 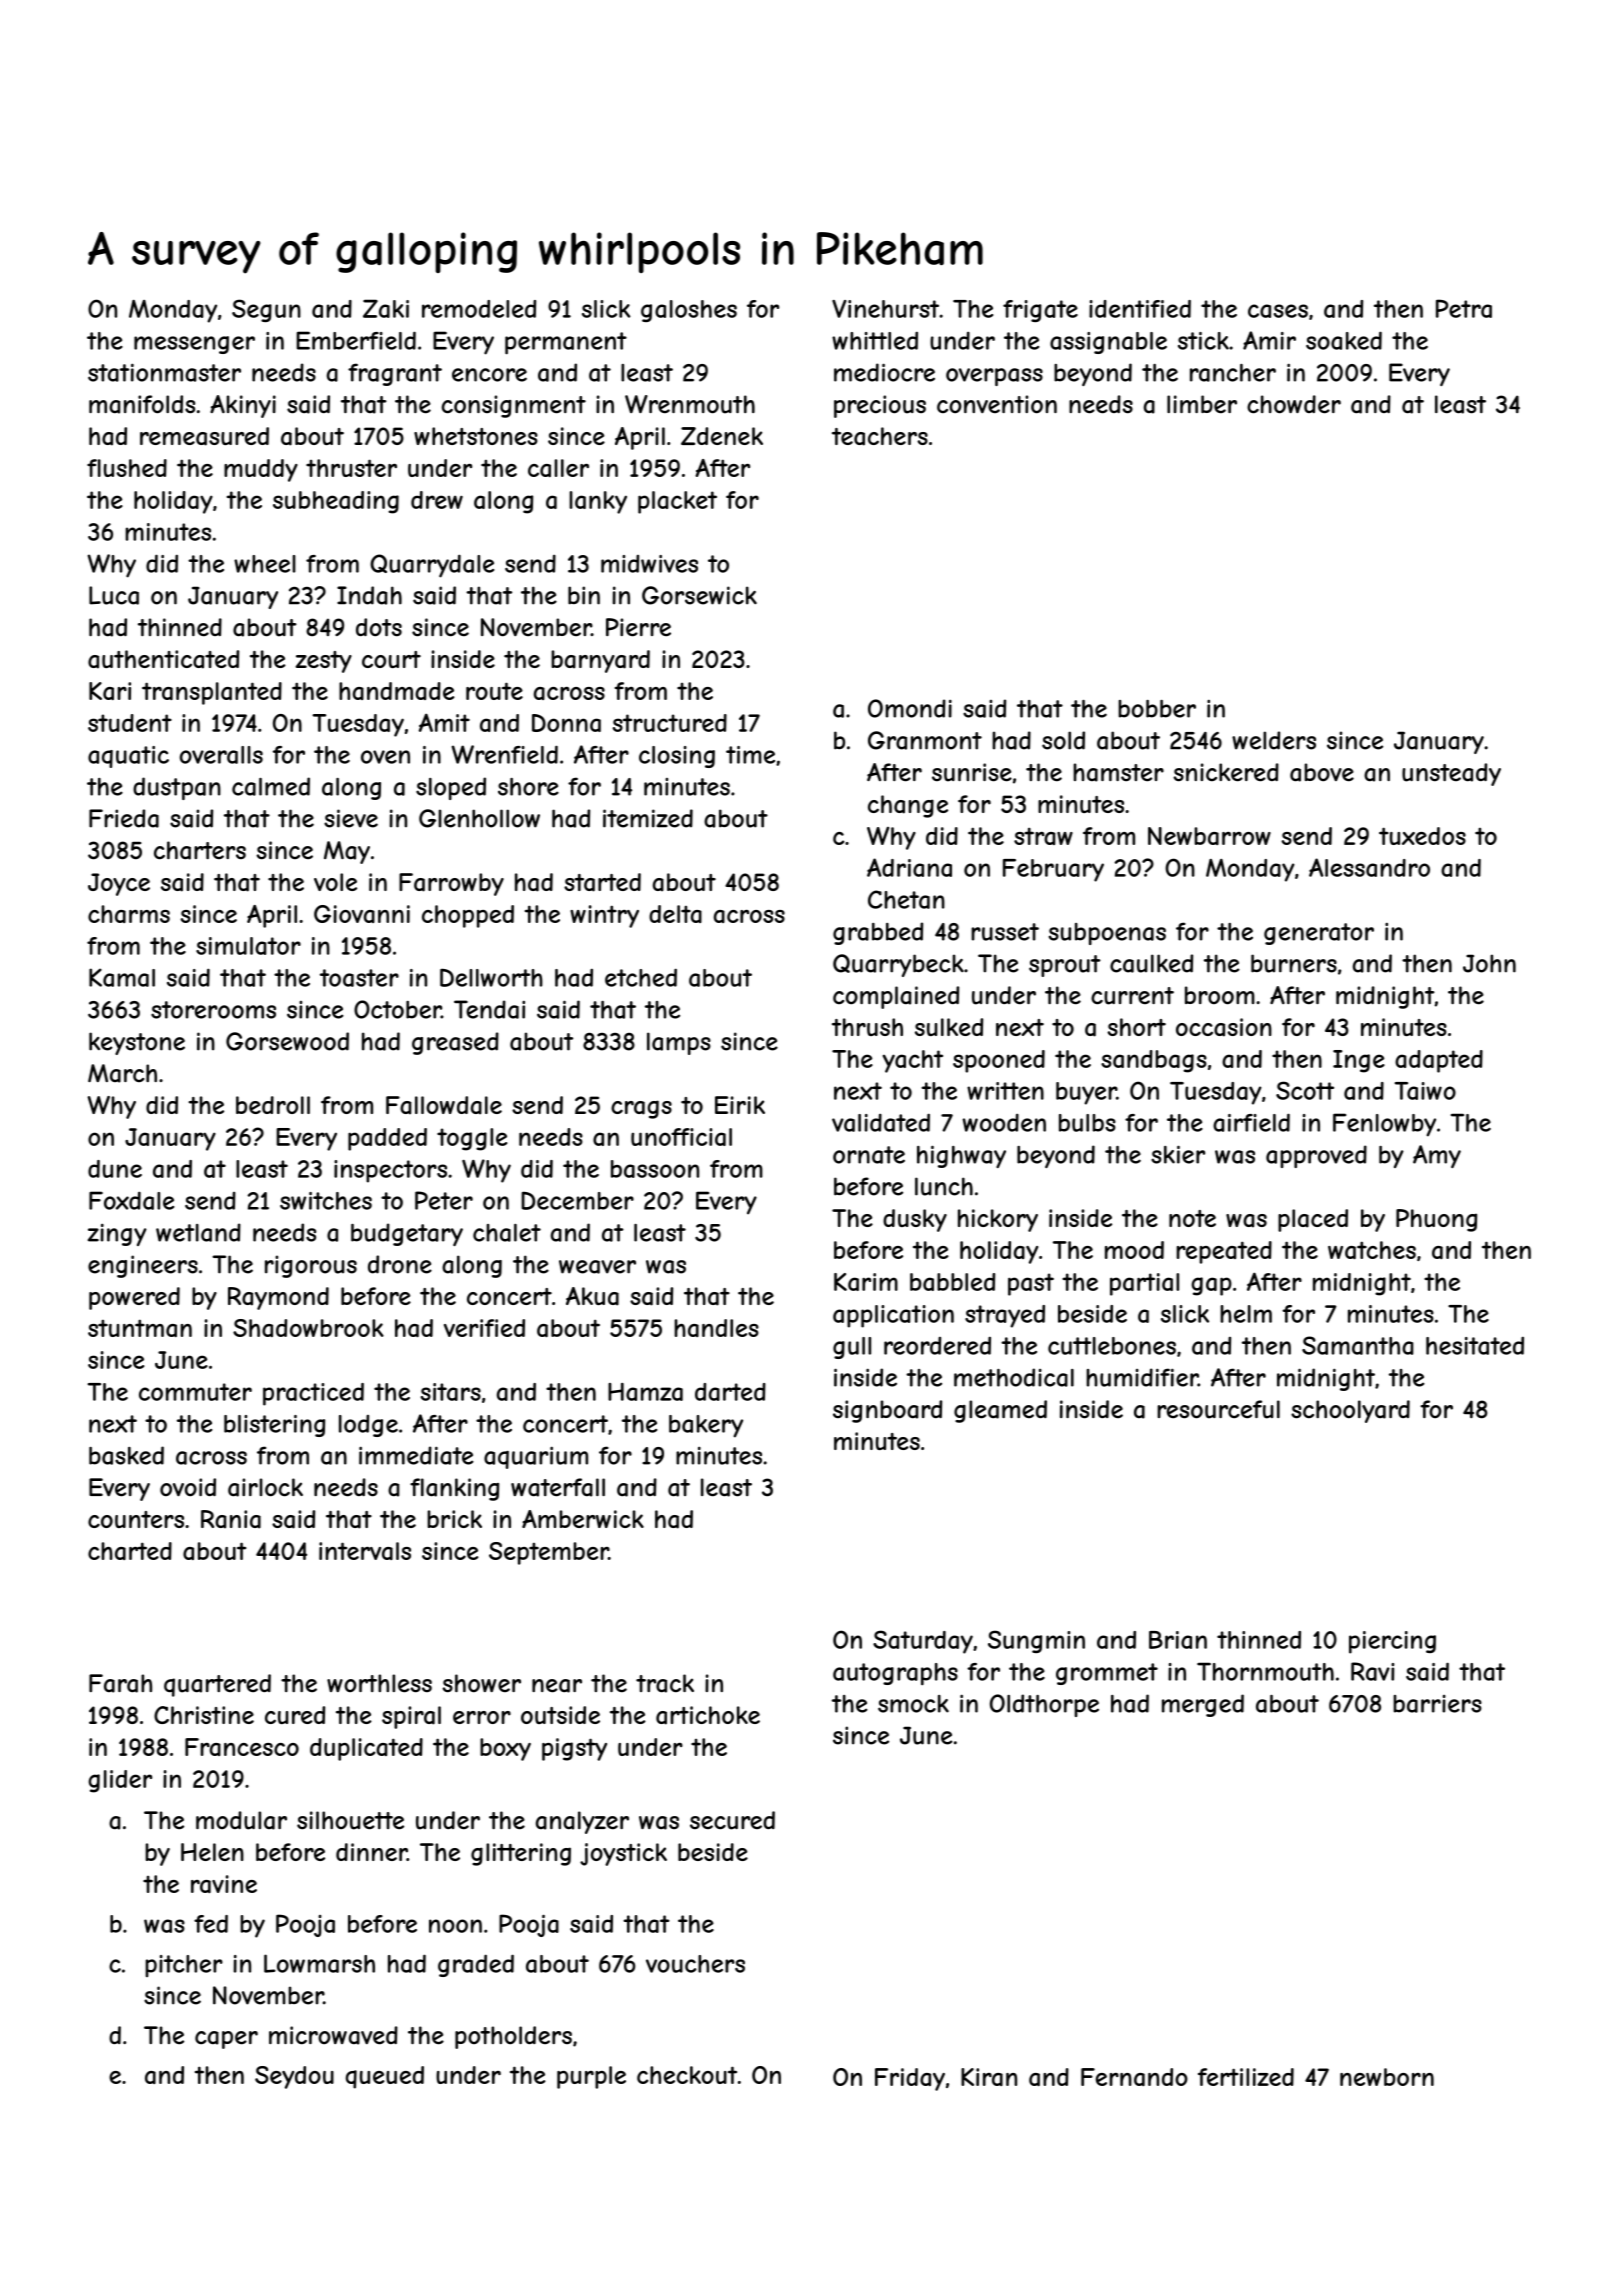 What do you see at coordinates (908, 806) in the page?
I see `change` at bounding box center [908, 806].
